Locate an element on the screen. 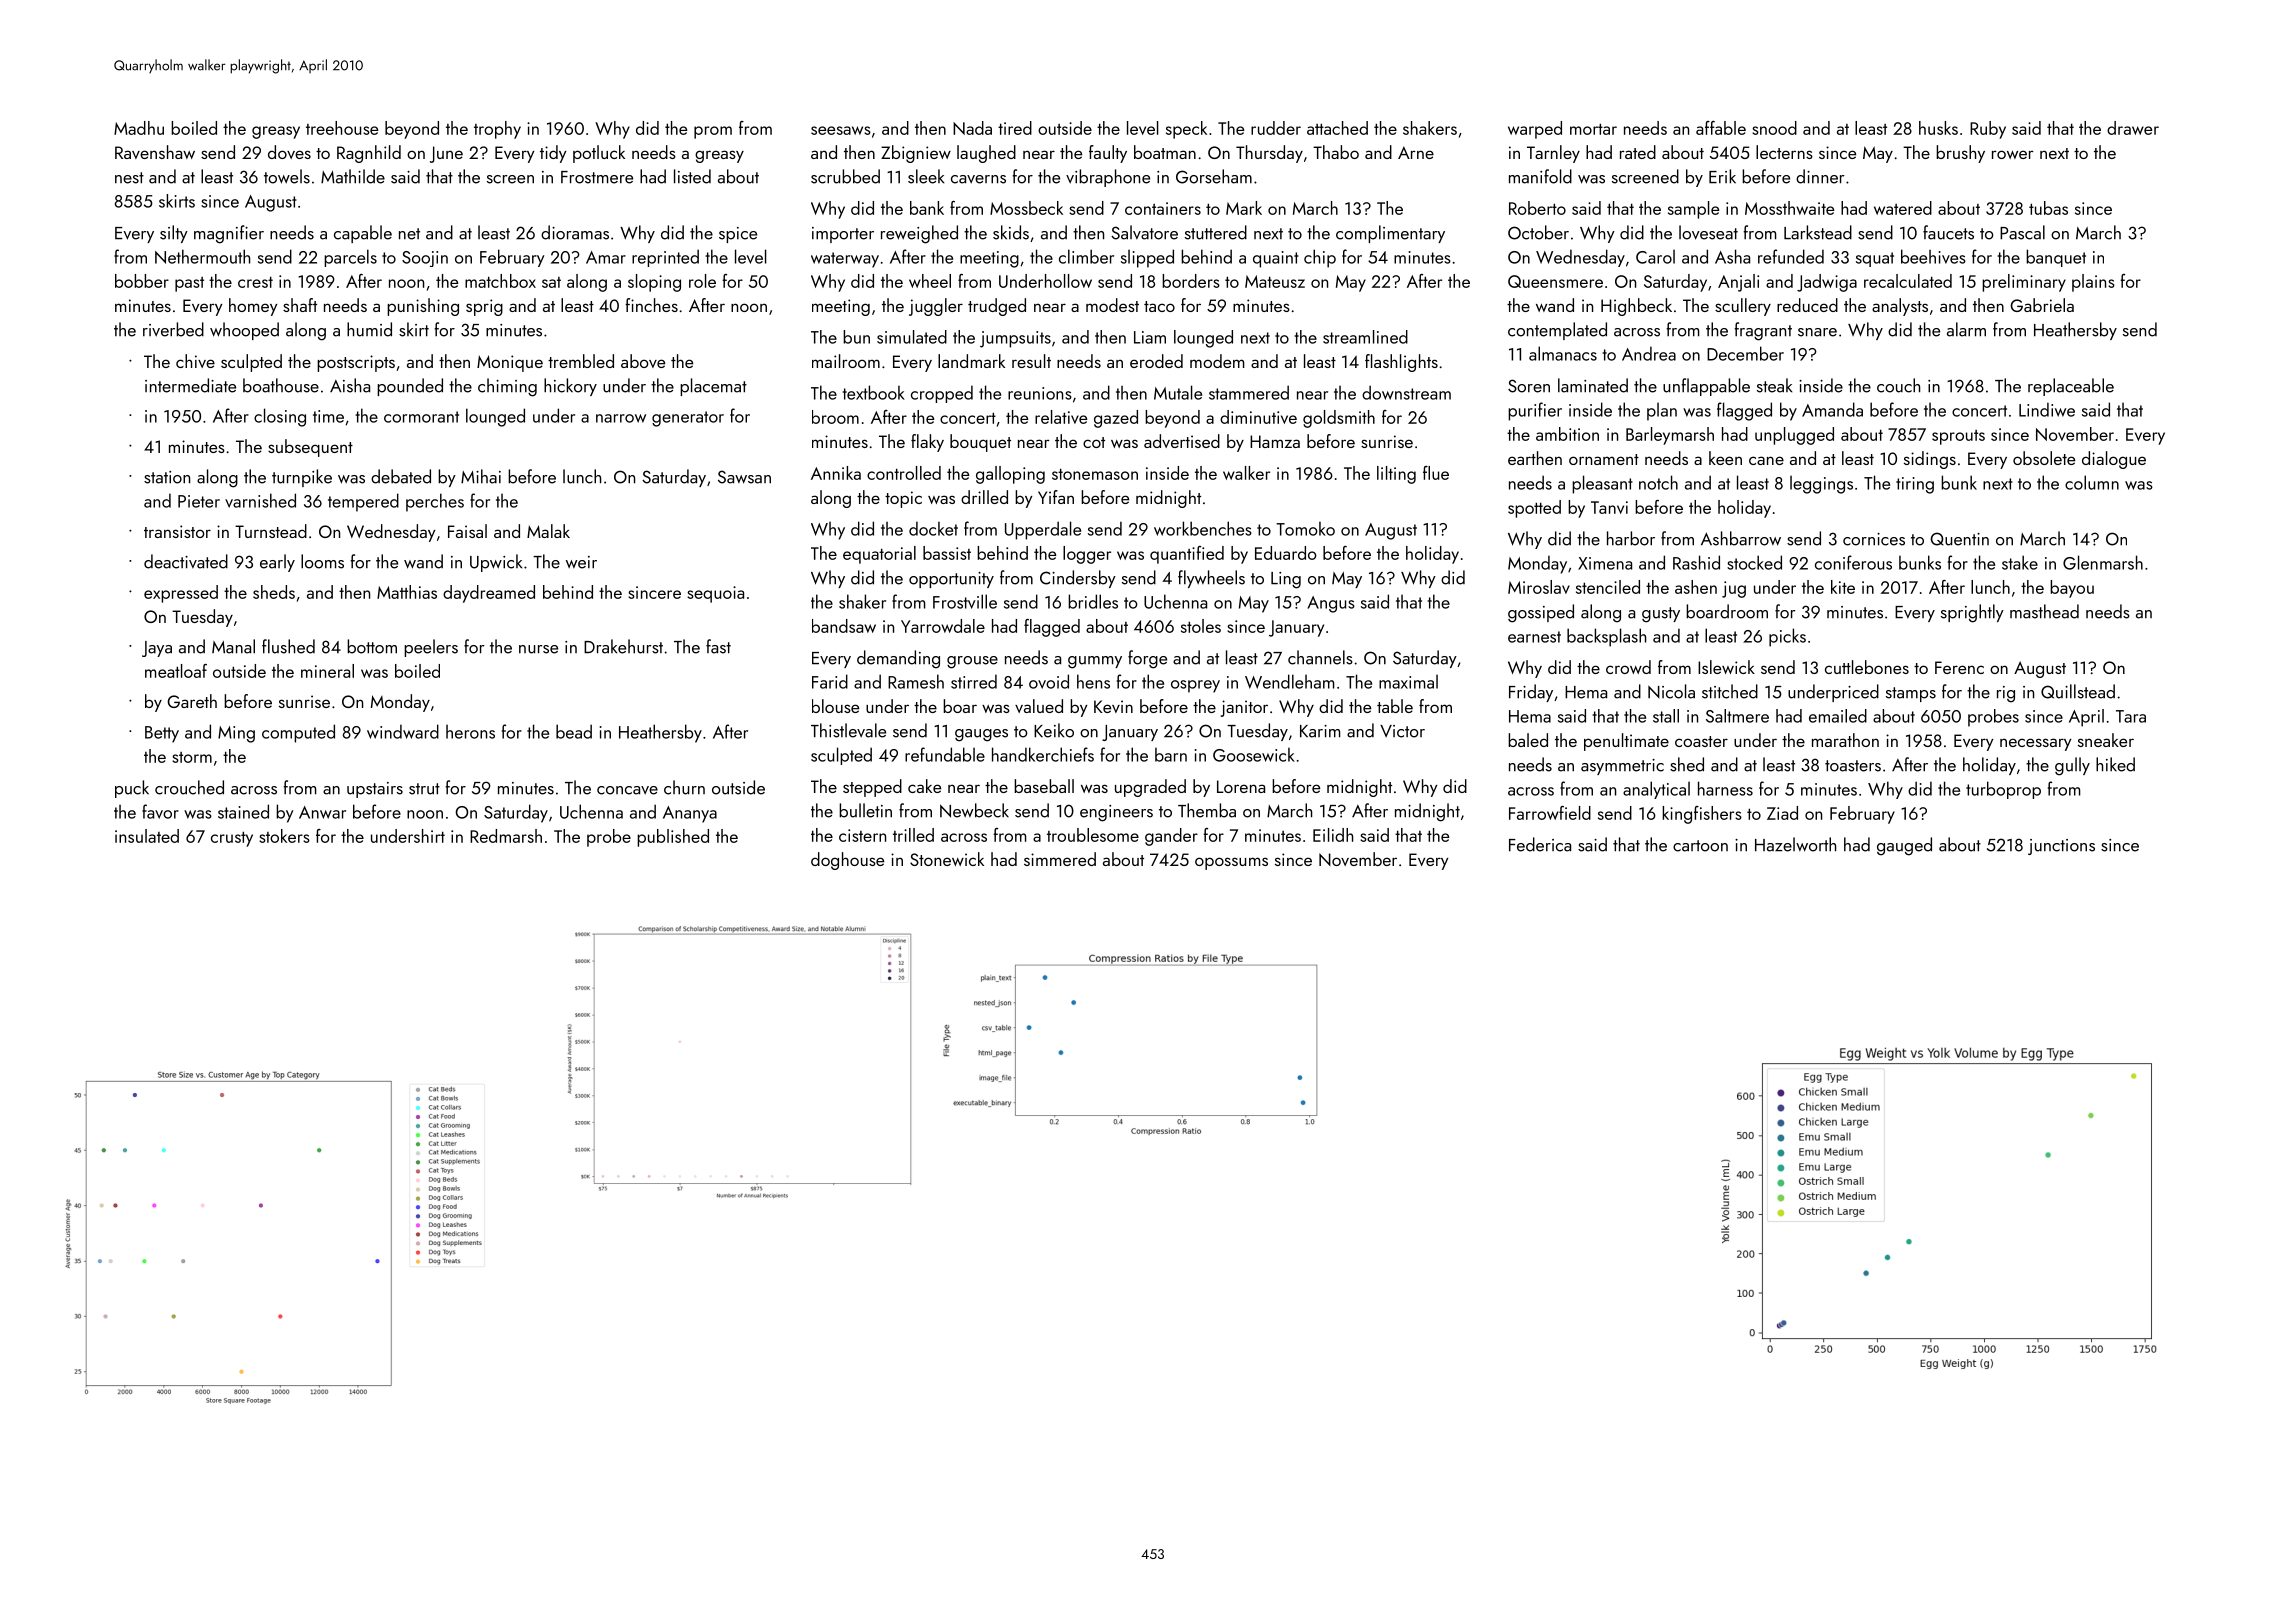 The height and width of the screenshot is (1614, 2282). jumpsuits is located at coordinates (1015, 339).
